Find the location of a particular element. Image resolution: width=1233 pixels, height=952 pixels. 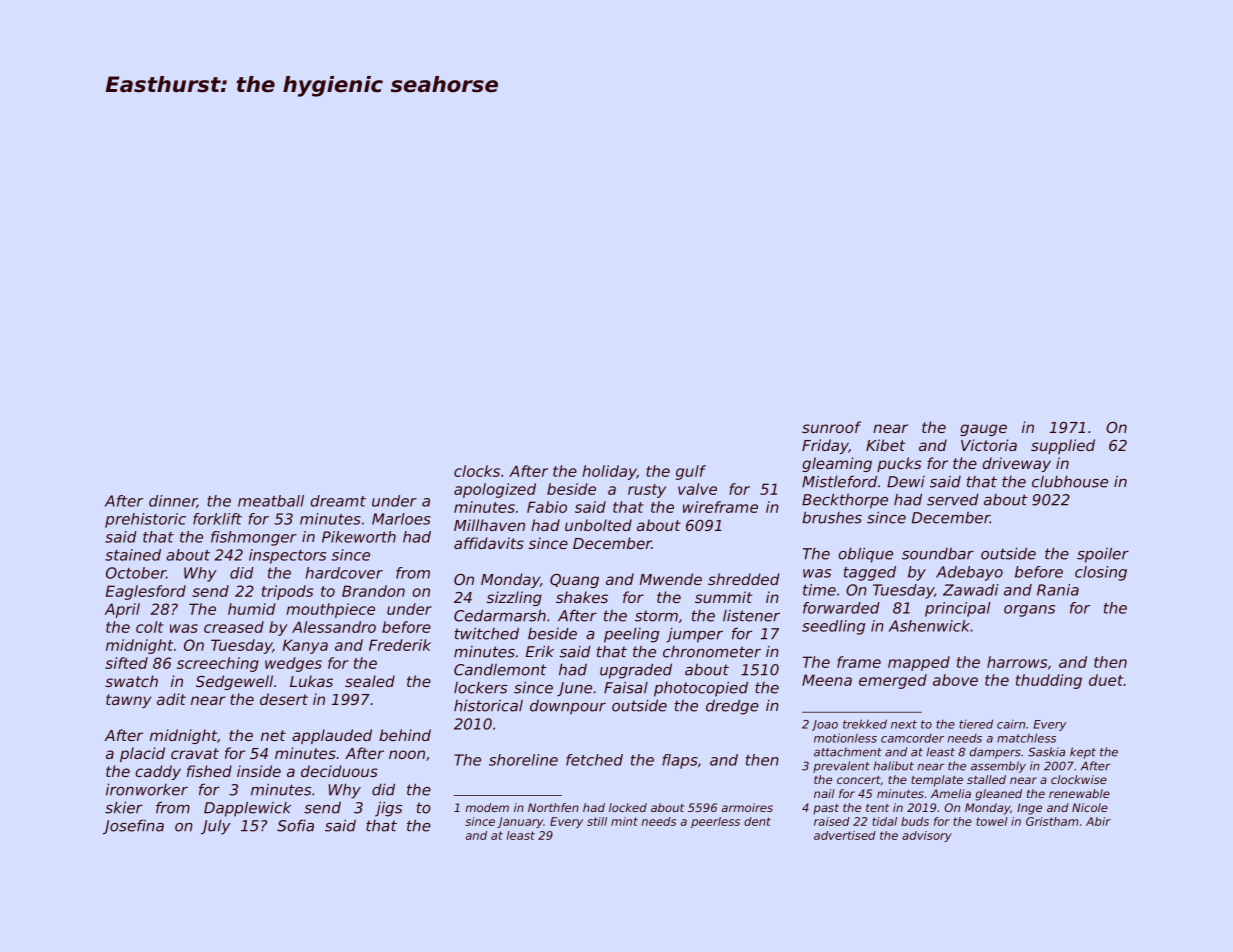

next is located at coordinates (904, 724).
